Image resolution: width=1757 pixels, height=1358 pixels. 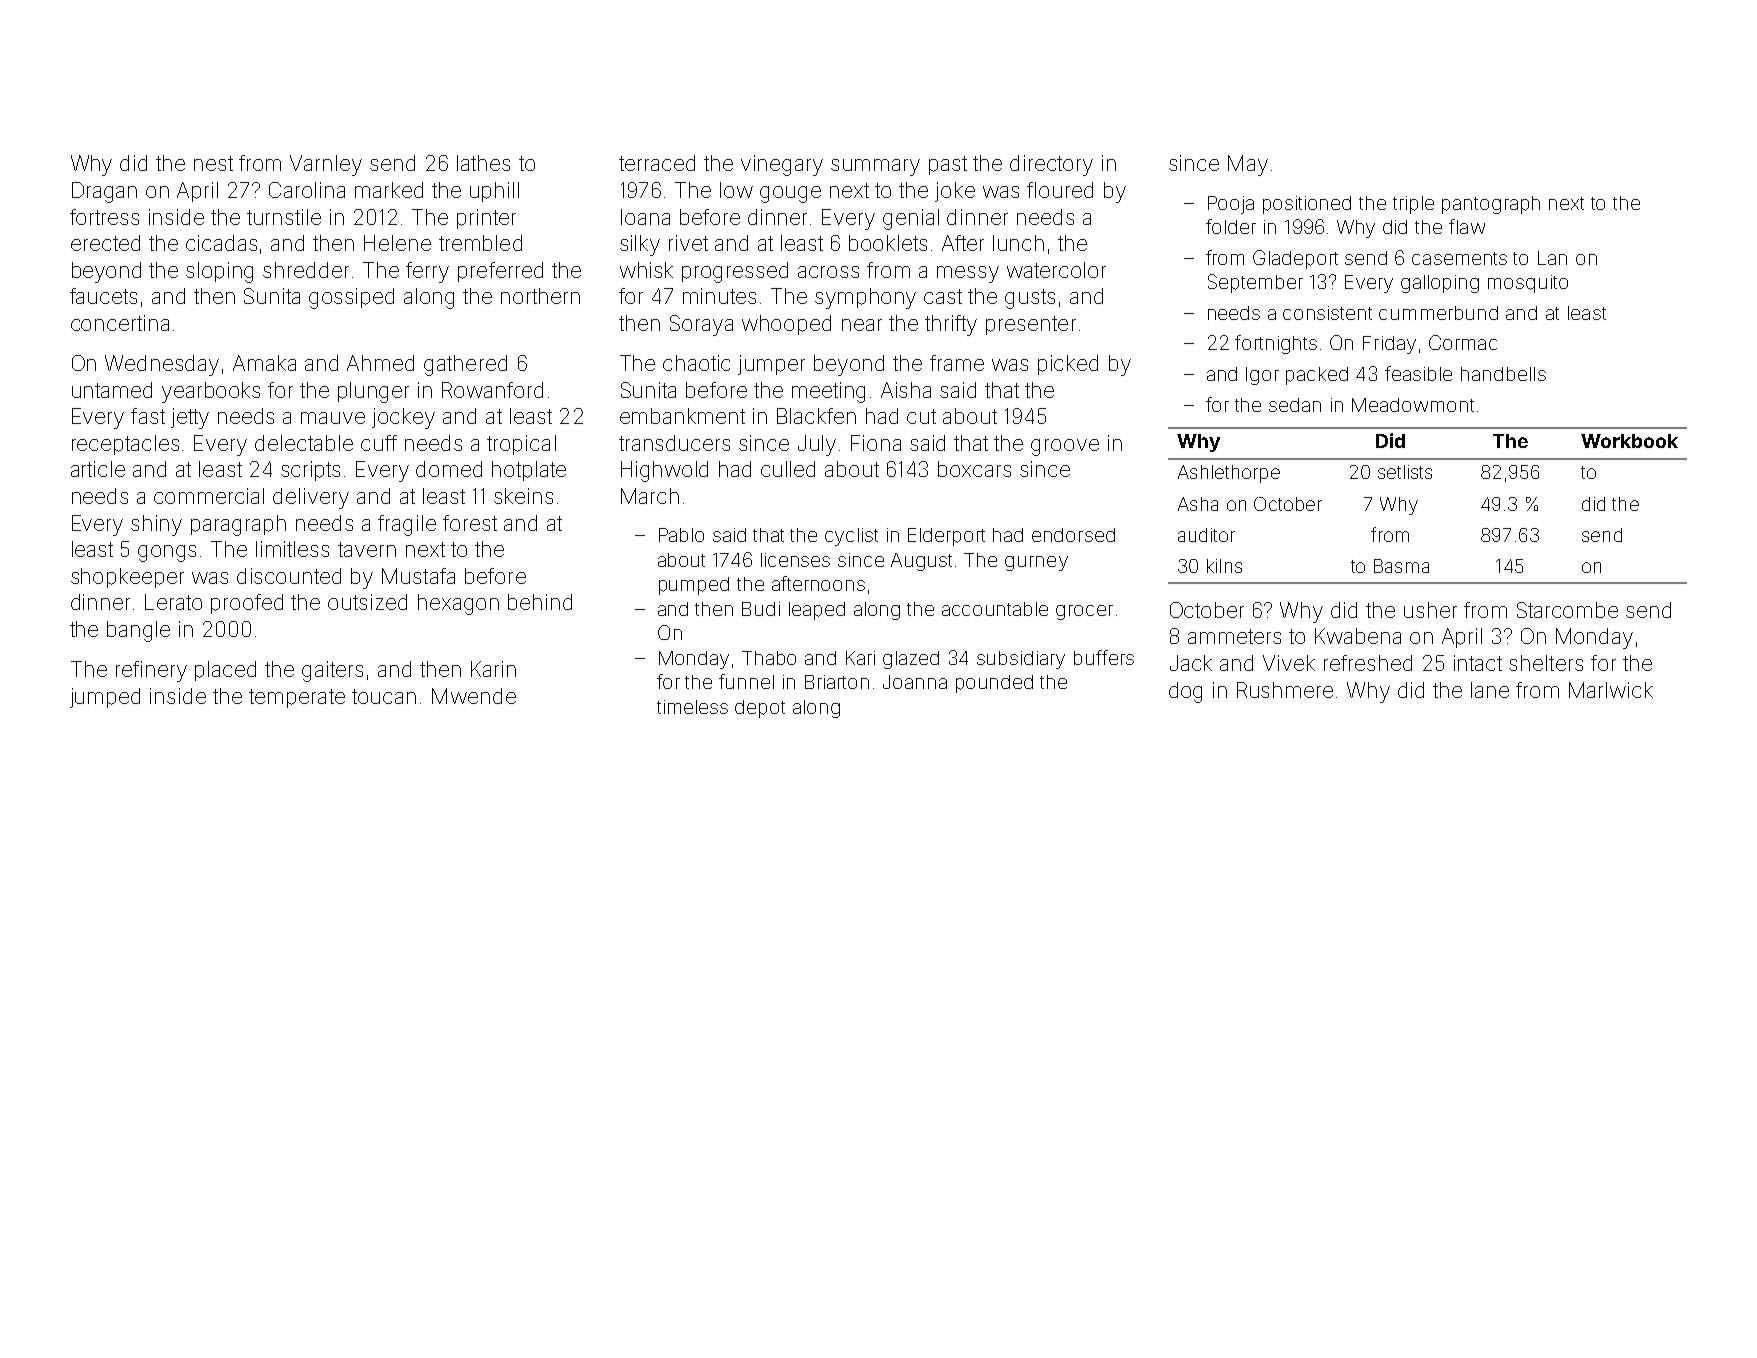 I want to click on May, so click(x=1248, y=165).
